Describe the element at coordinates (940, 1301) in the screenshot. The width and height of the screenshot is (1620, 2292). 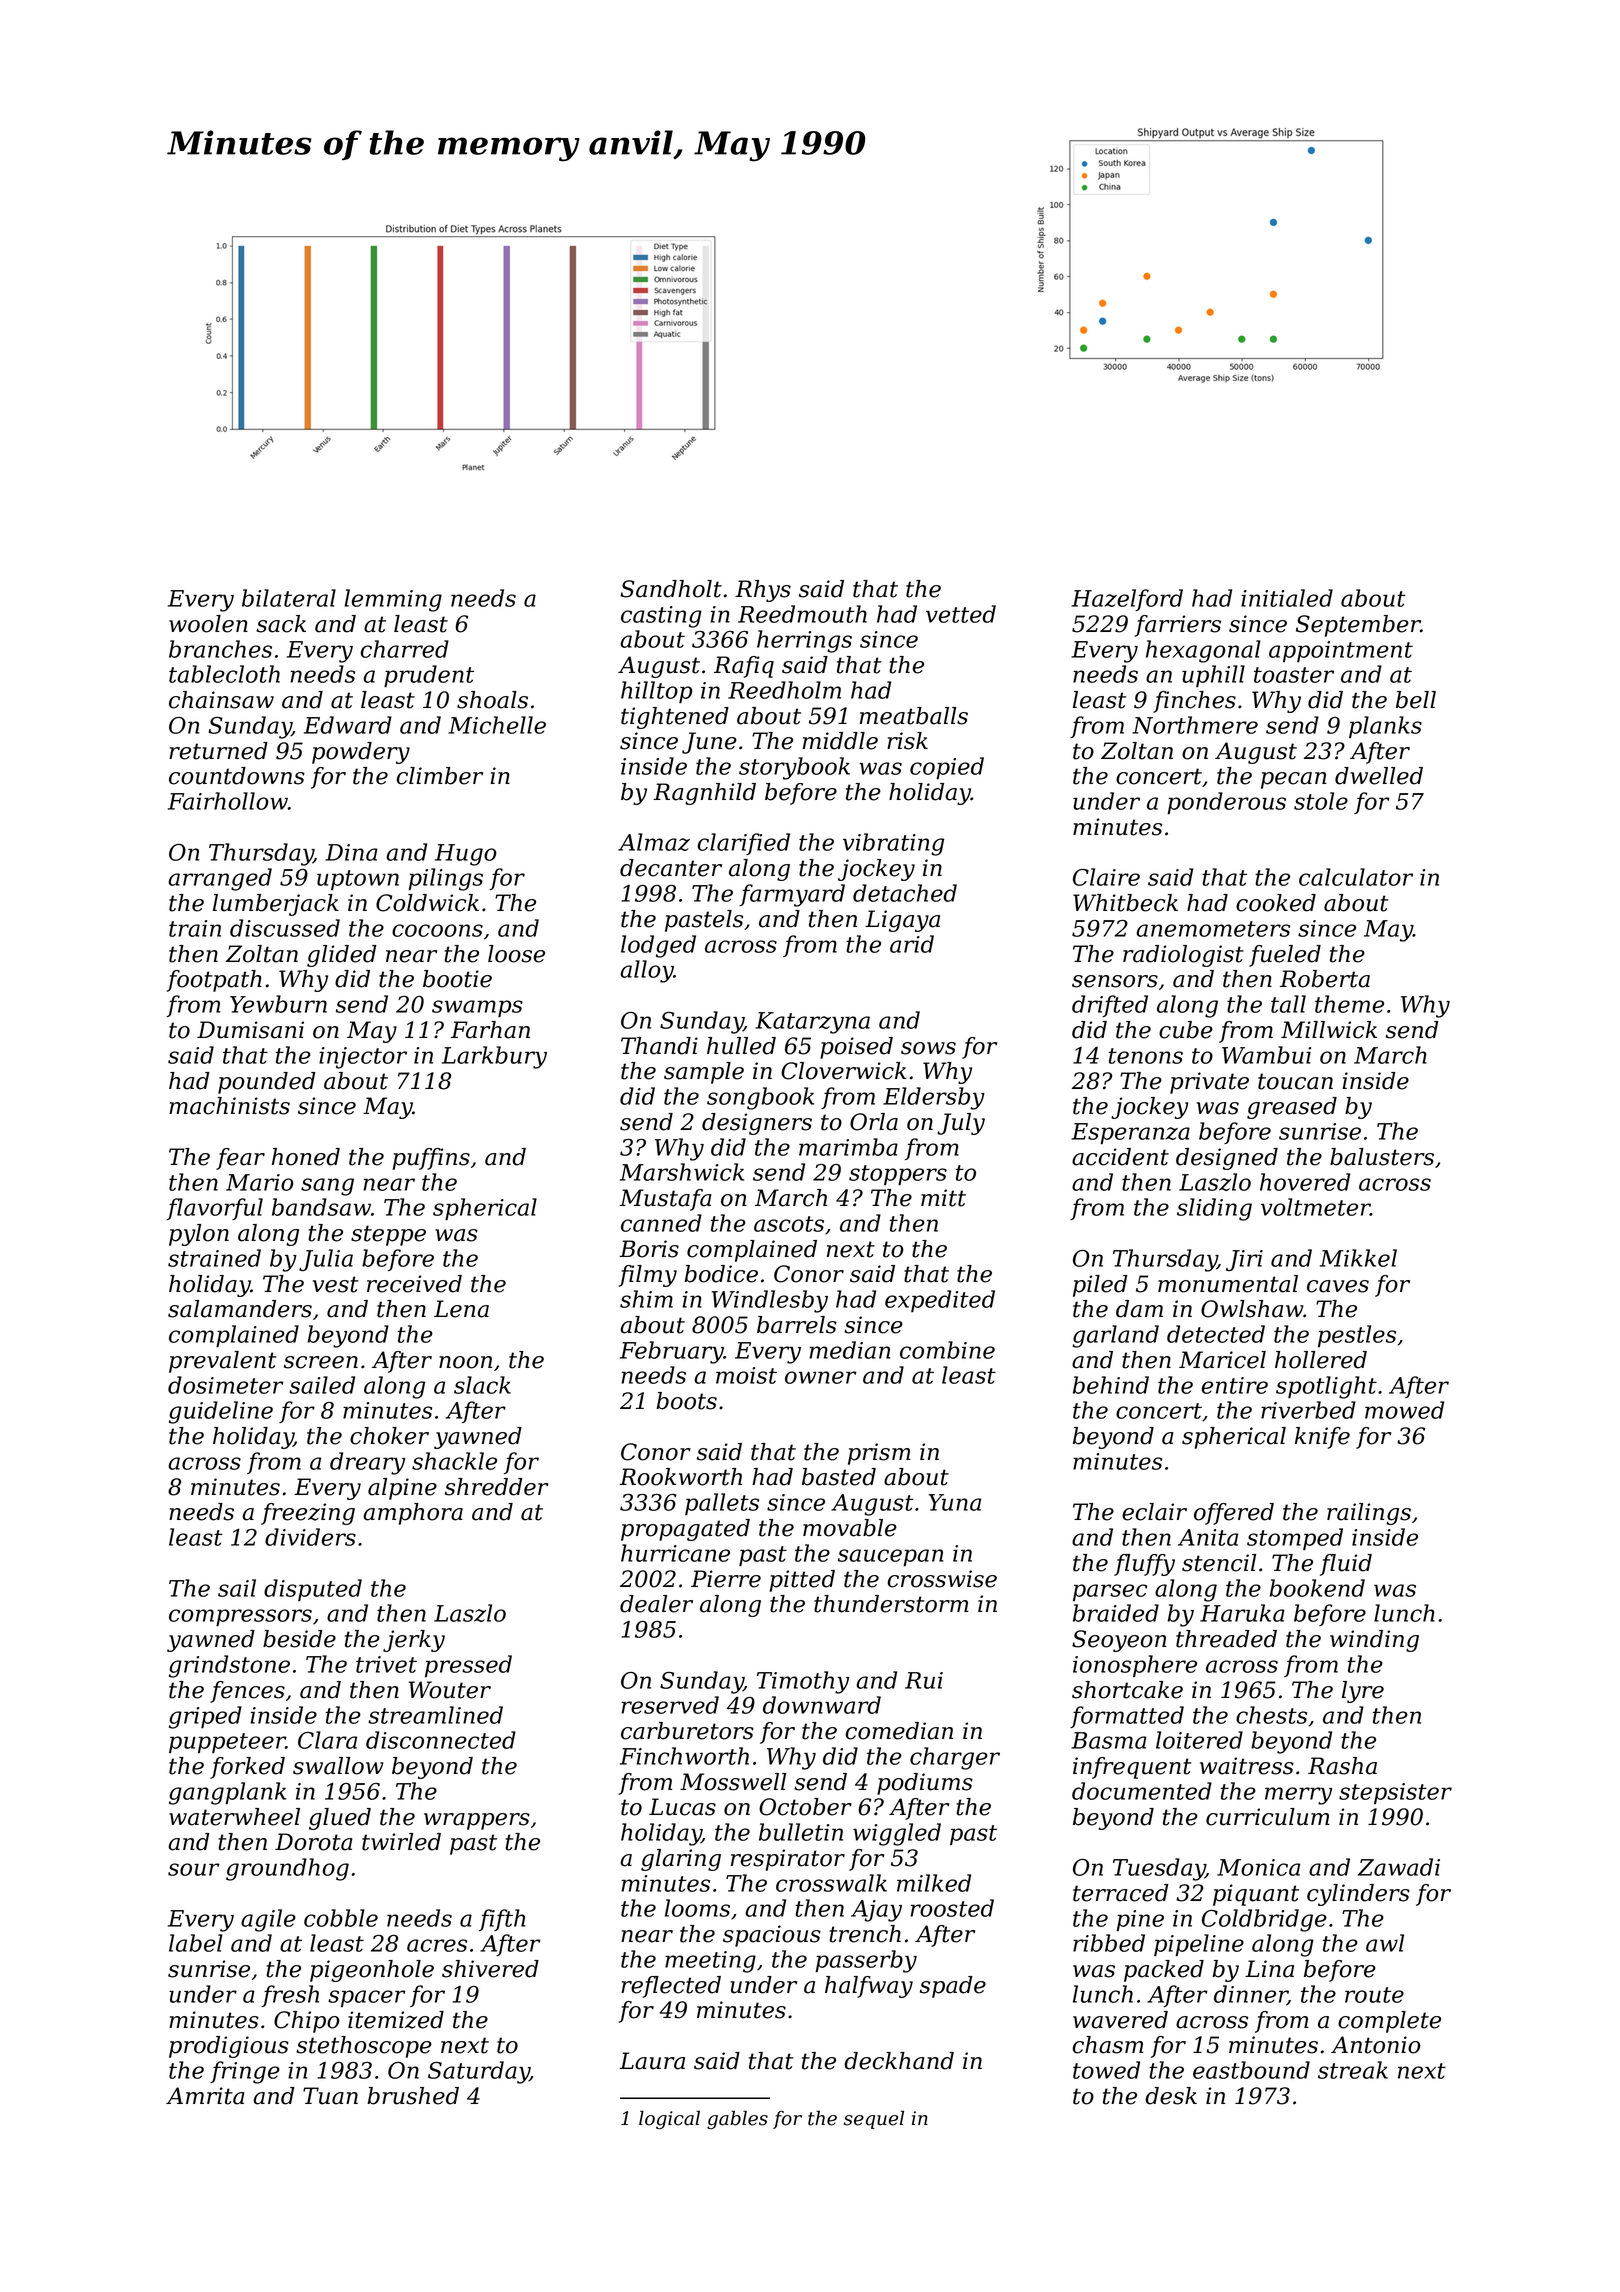
I see `expedited` at that location.
